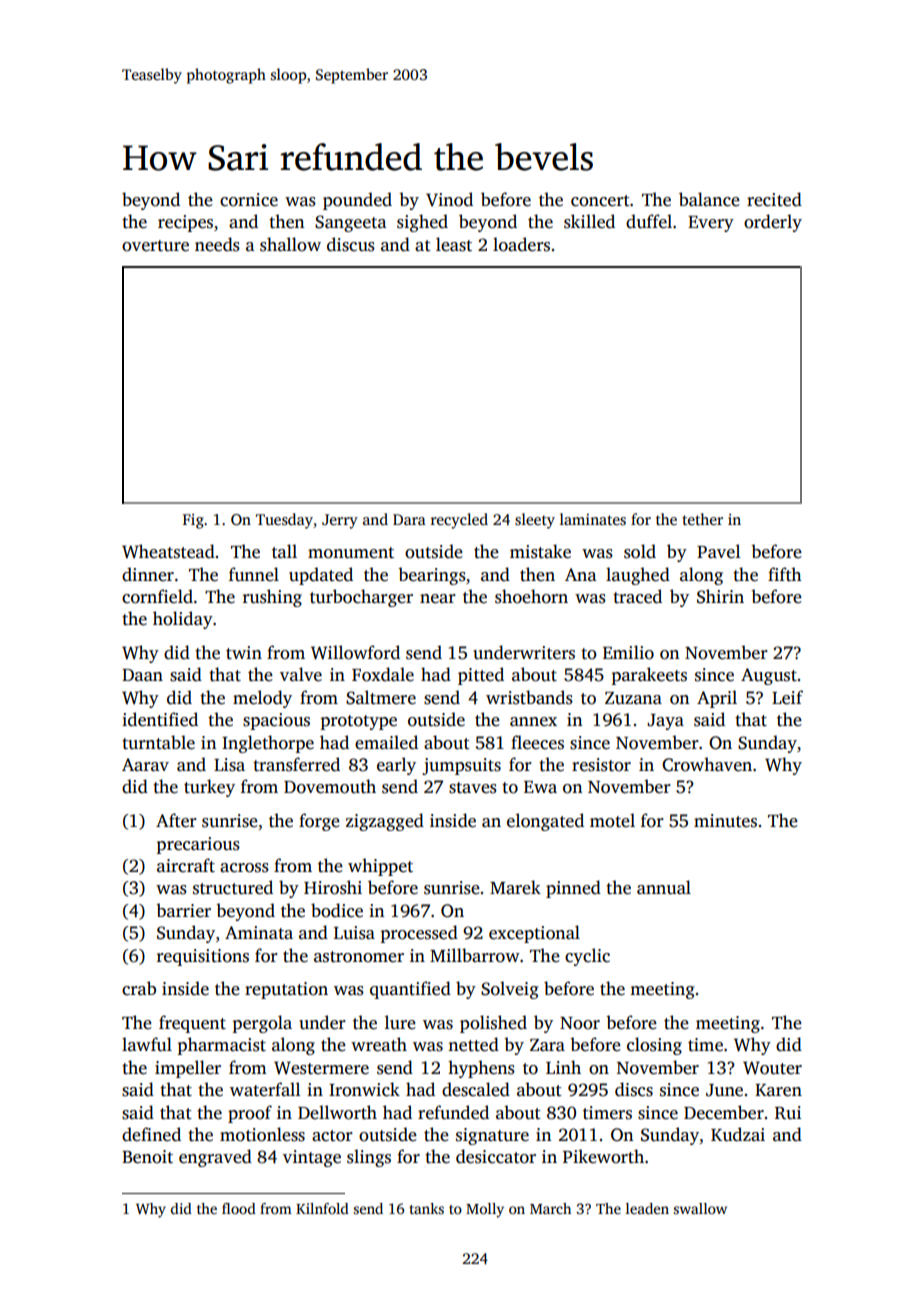 The width and height of the document is (924, 1314). Describe the element at coordinates (717, 699) in the document. I see `April` at that location.
